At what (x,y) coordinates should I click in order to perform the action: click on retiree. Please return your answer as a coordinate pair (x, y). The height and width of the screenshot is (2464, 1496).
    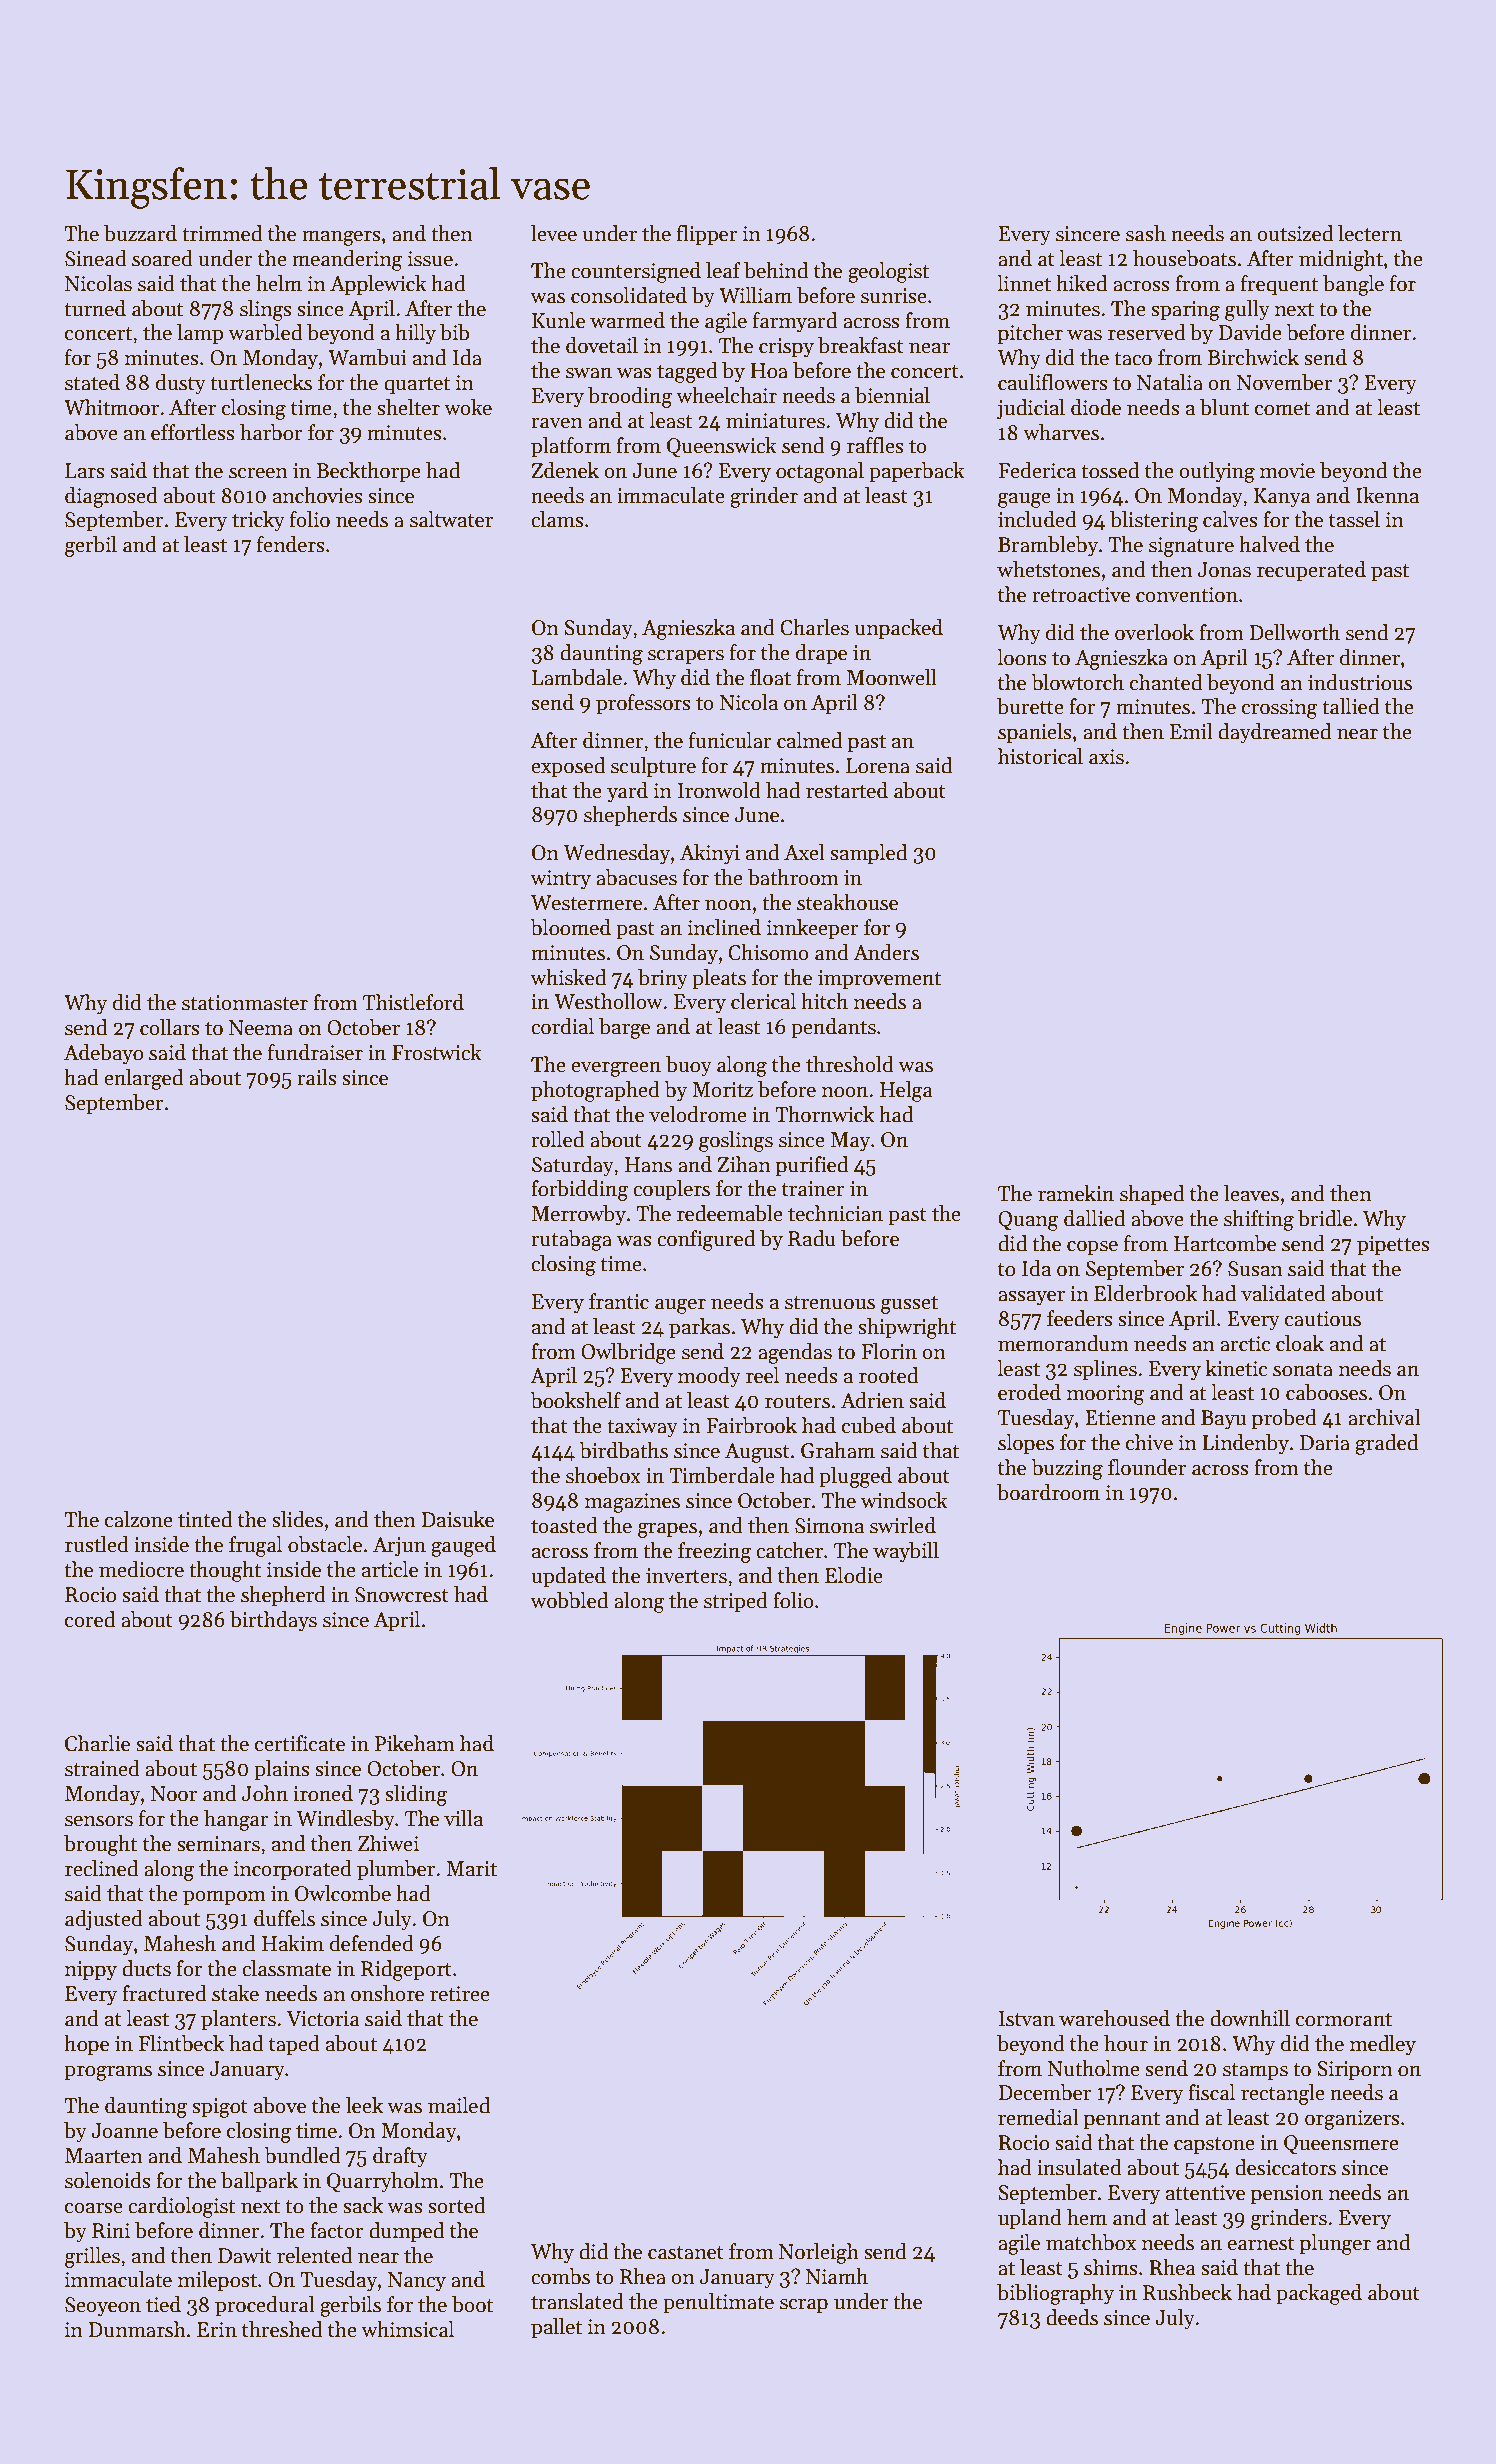
    Looking at the image, I should click on (460, 1994).
